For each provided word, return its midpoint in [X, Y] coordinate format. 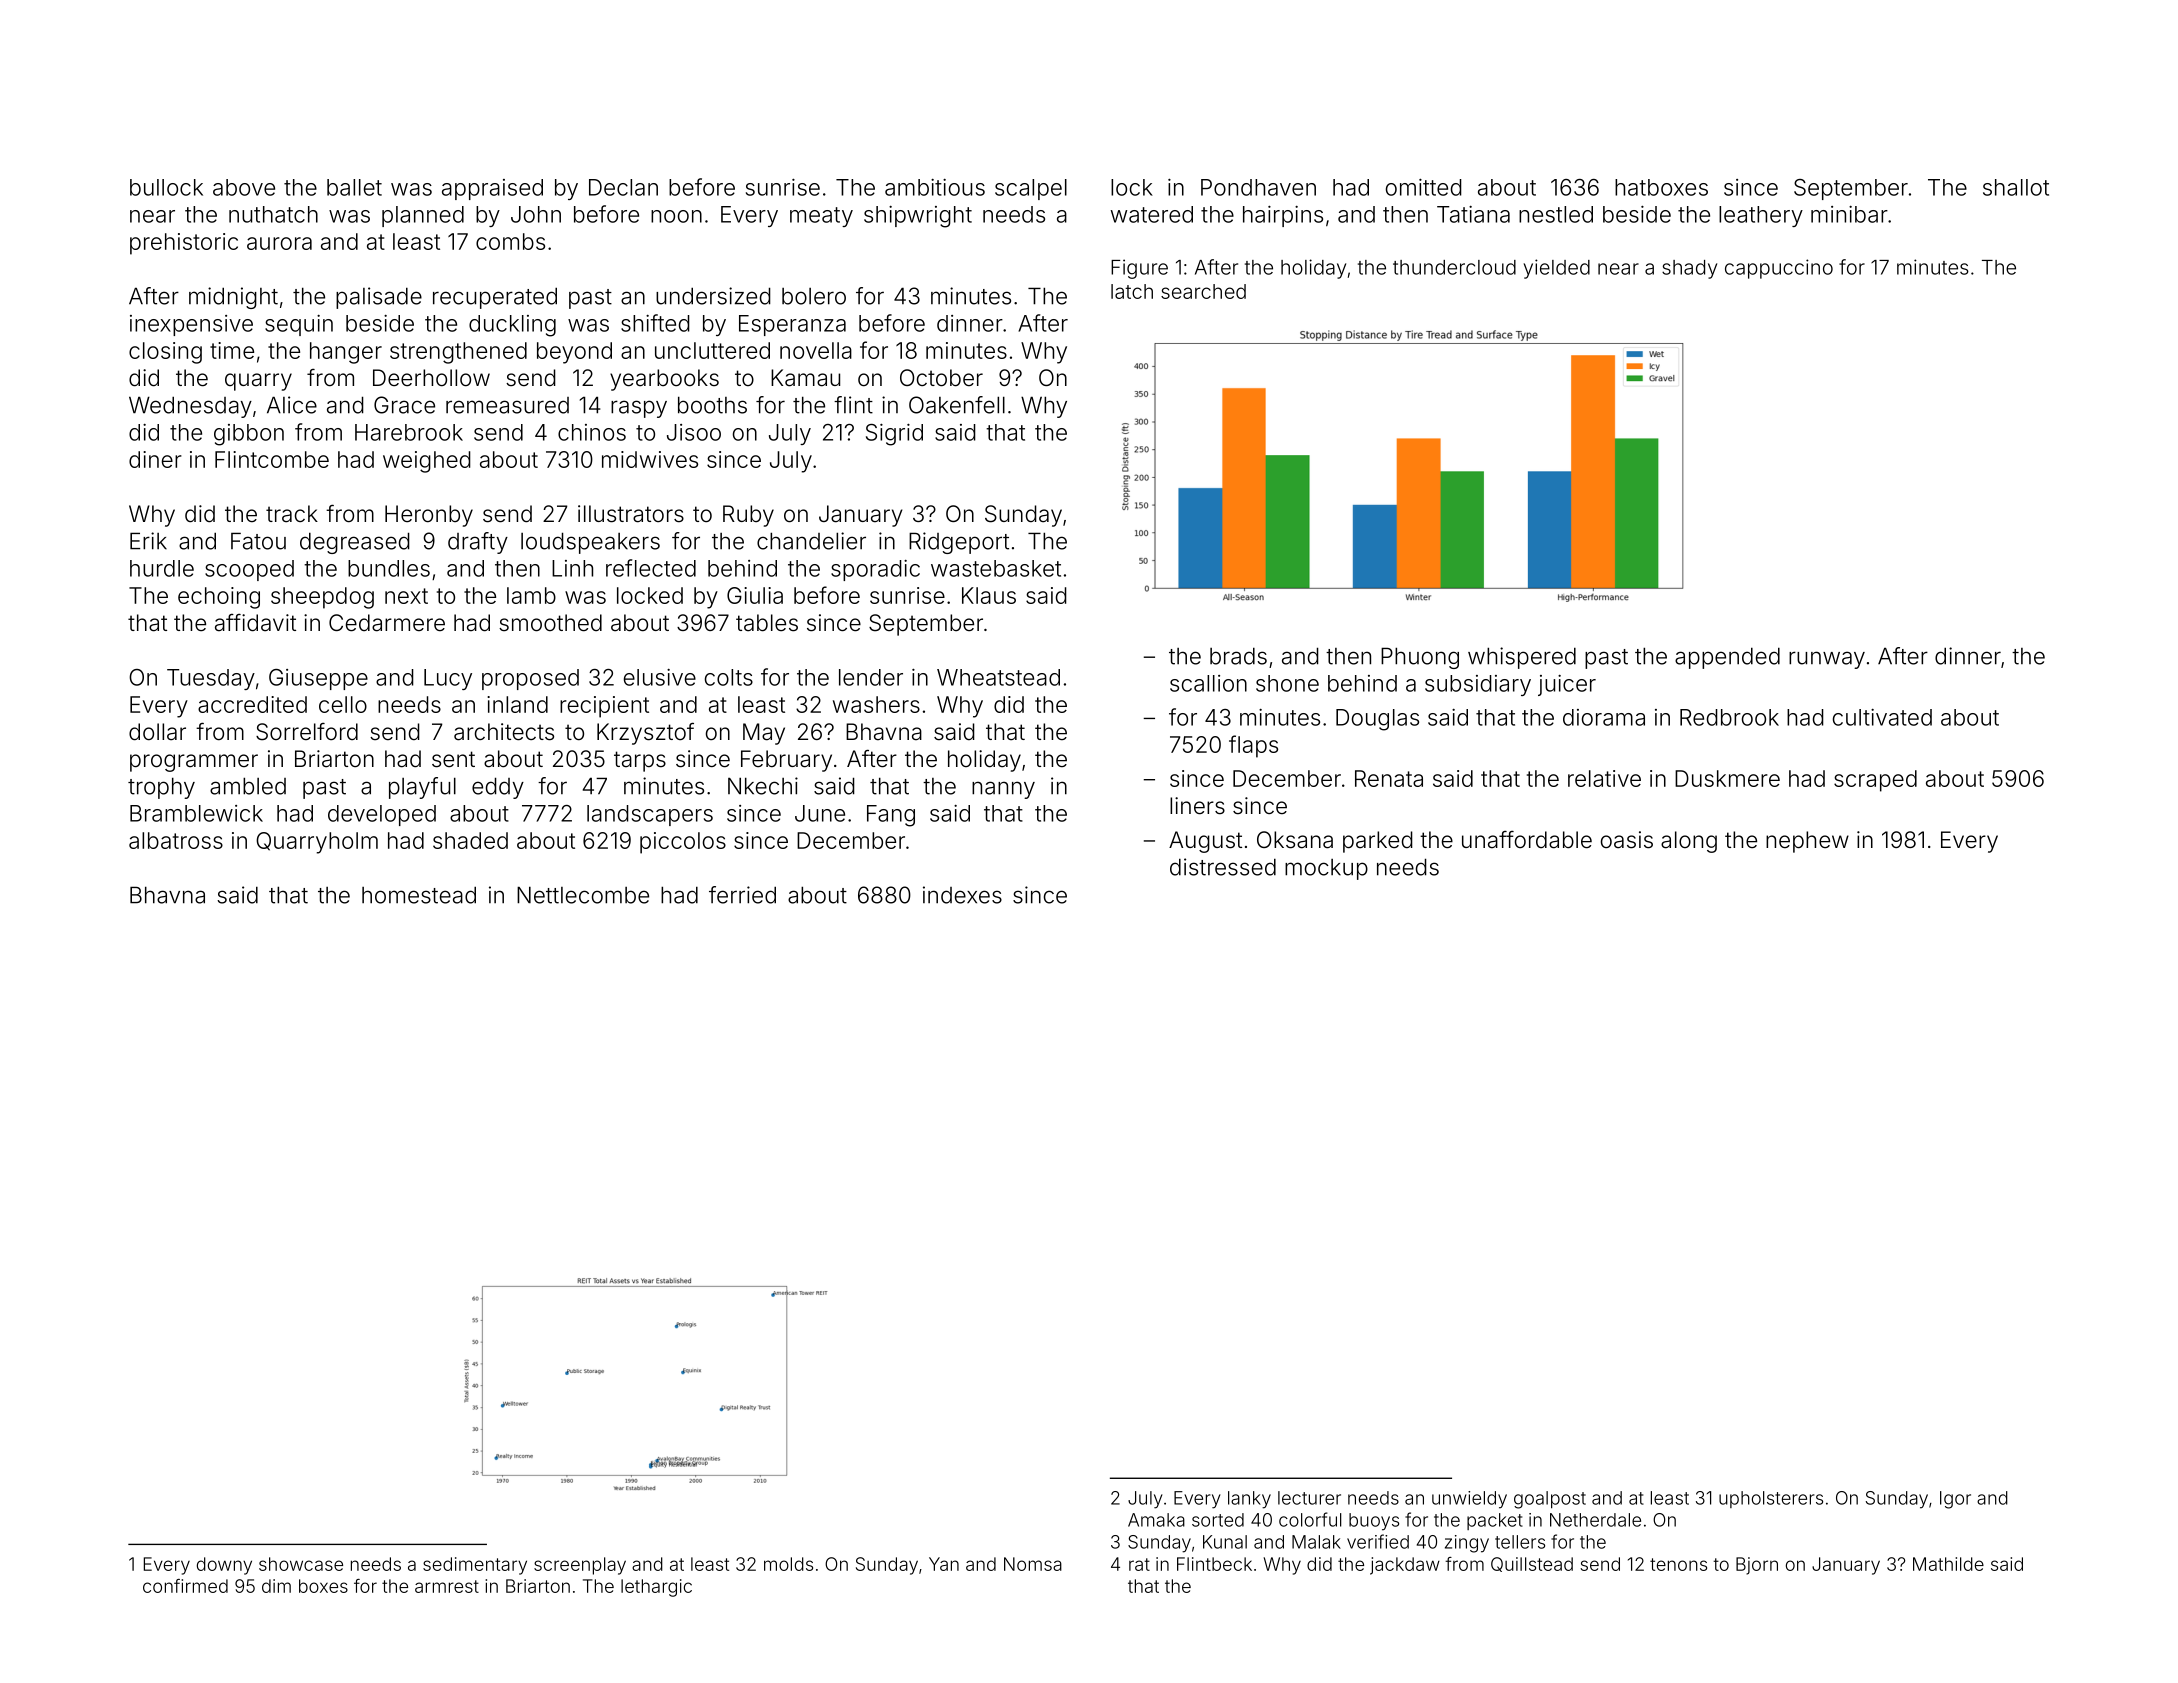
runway [1827, 660]
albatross [176, 840]
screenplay [580, 1566]
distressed [1223, 867]
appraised [492, 189]
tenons [1678, 1564]
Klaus [989, 595]
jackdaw [1405, 1566]
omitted [1424, 187]
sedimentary [475, 1566]
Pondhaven [1258, 187]
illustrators [631, 514]
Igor [1955, 1500]
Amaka [1156, 1520]
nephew [1807, 842]
